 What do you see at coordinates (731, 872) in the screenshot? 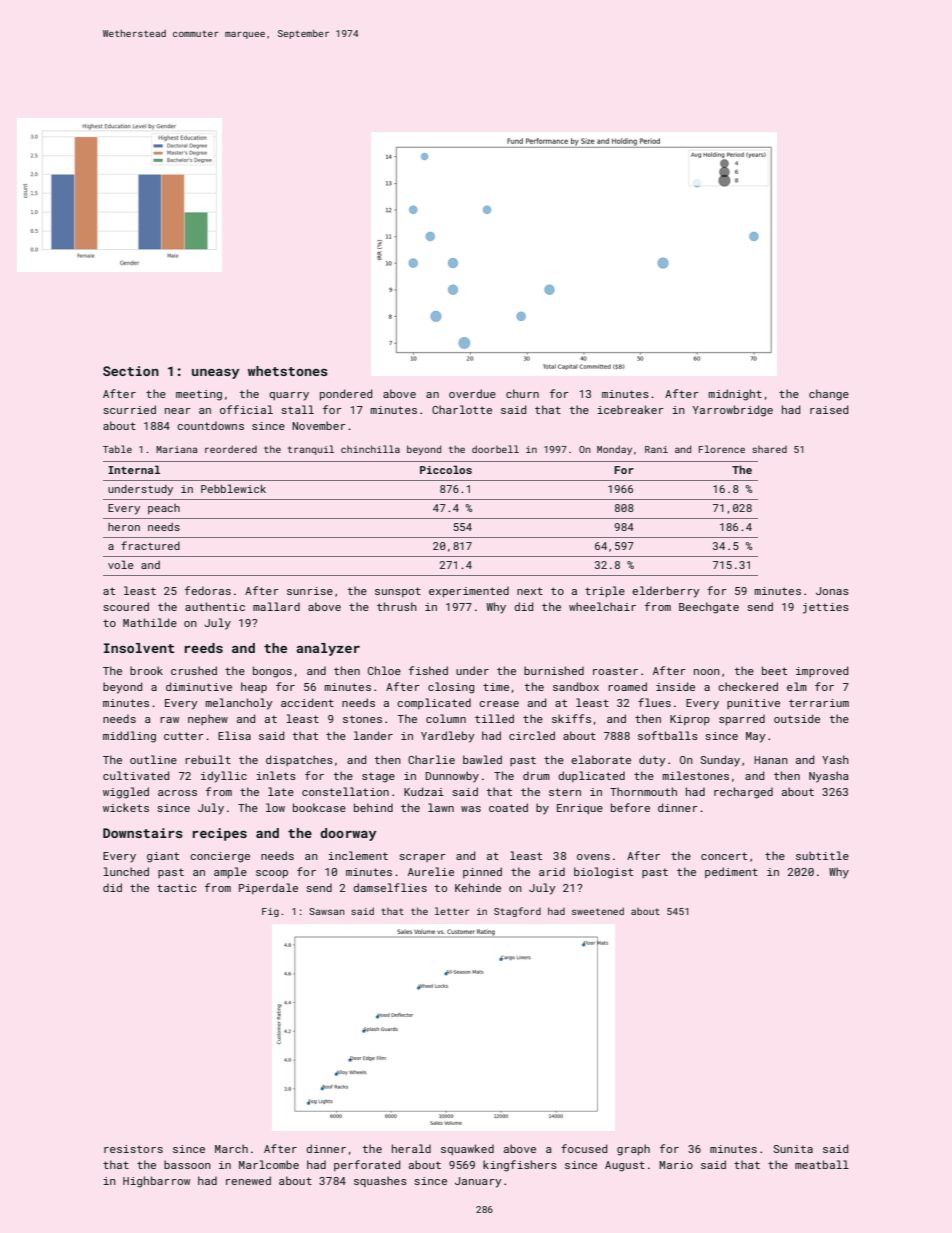
I see `pediment` at bounding box center [731, 872].
